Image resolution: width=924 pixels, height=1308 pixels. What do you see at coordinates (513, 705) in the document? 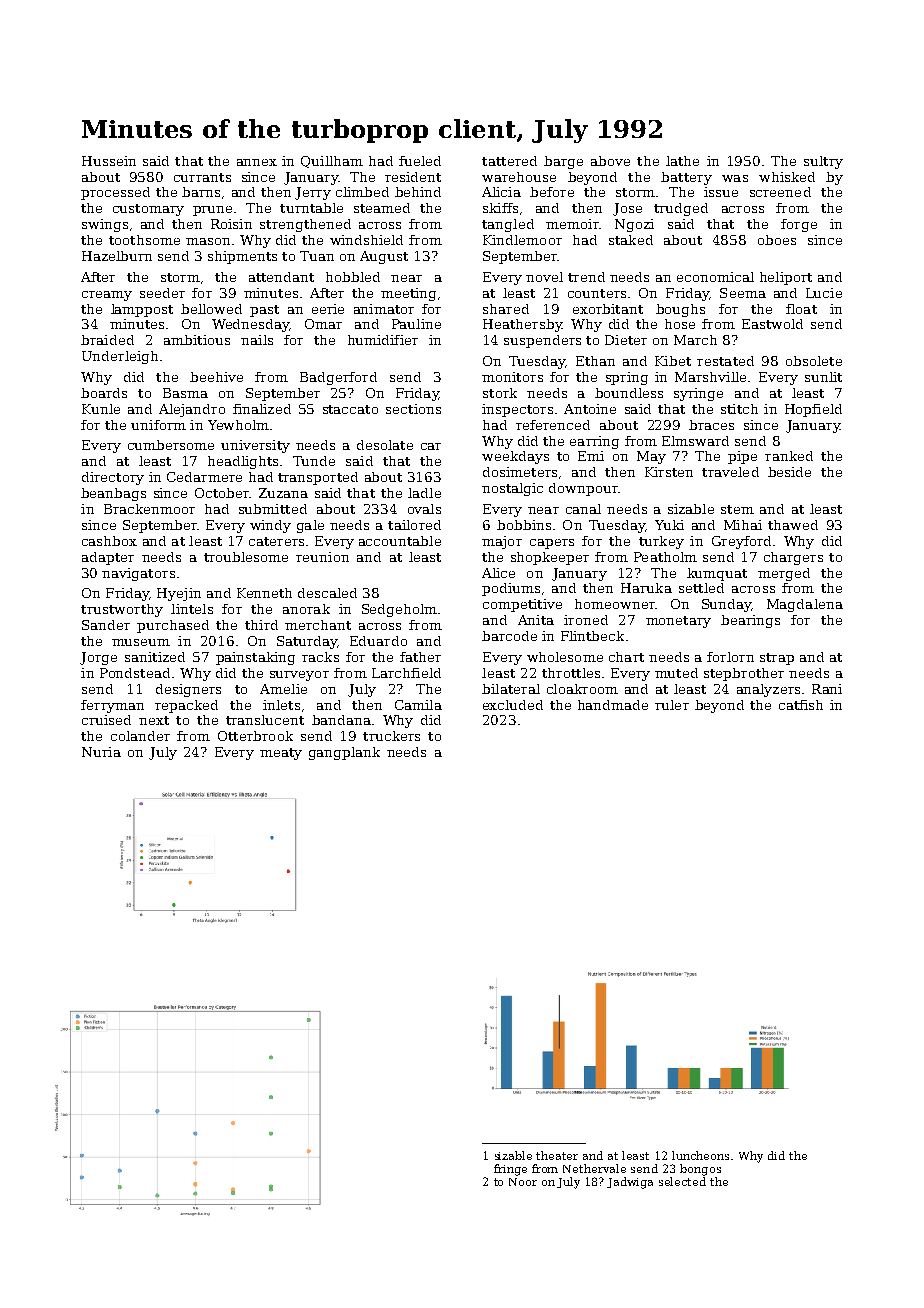
I see `excluded` at bounding box center [513, 705].
